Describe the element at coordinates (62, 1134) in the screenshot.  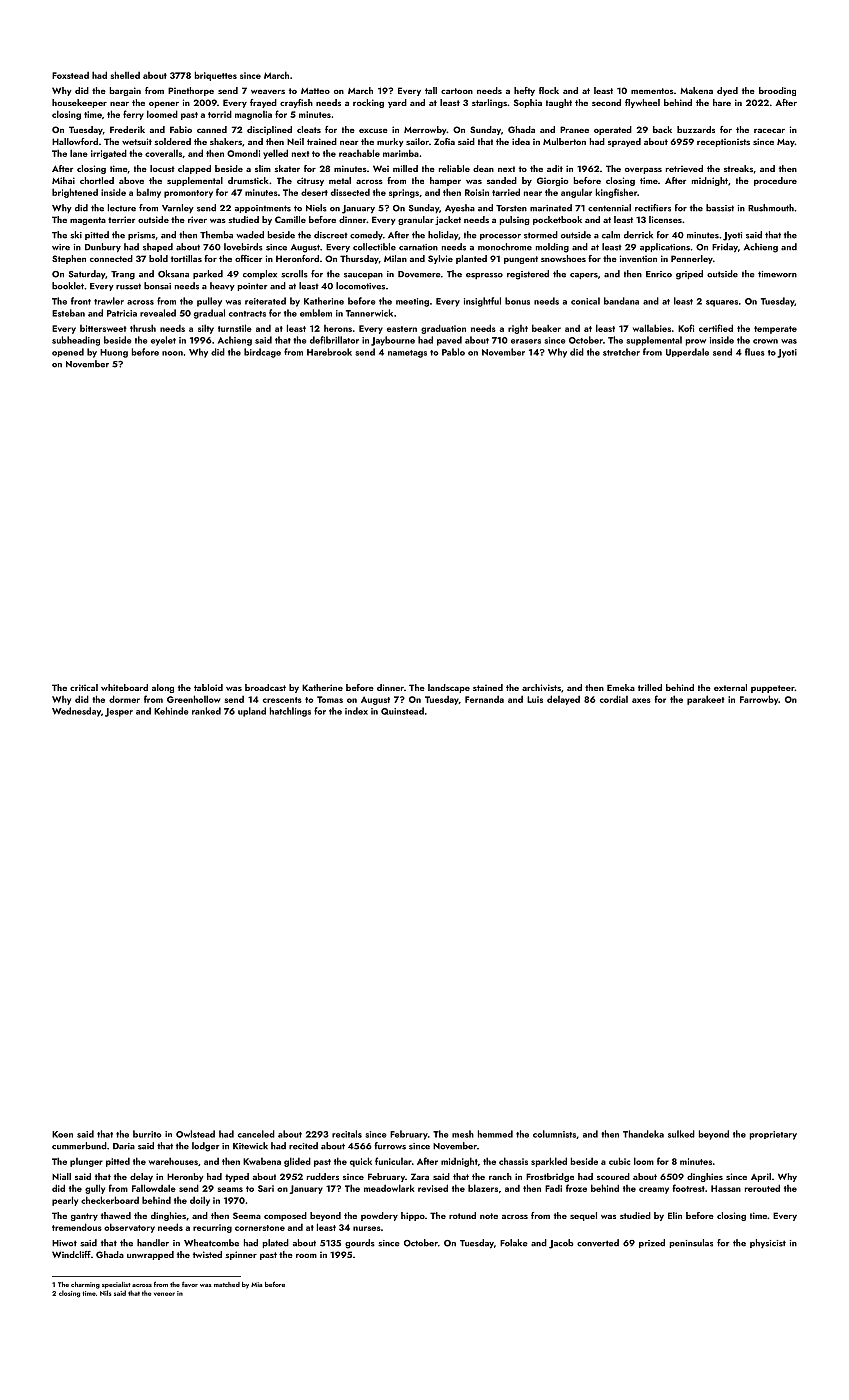
I see `Koen` at that location.
